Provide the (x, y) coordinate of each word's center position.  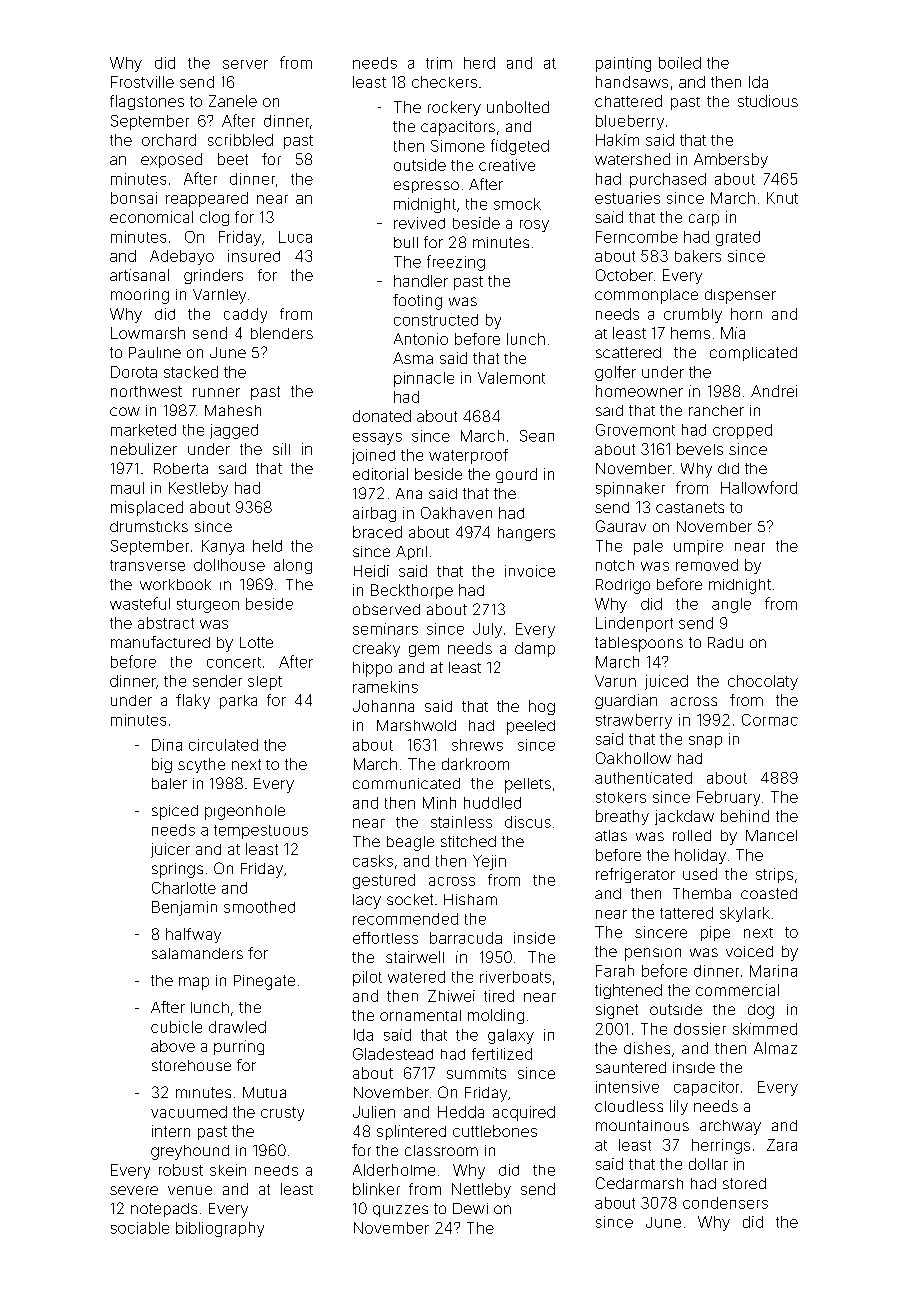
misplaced (147, 508)
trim (439, 63)
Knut (782, 198)
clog (214, 218)
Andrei (774, 391)
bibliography (220, 1229)
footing (417, 302)
